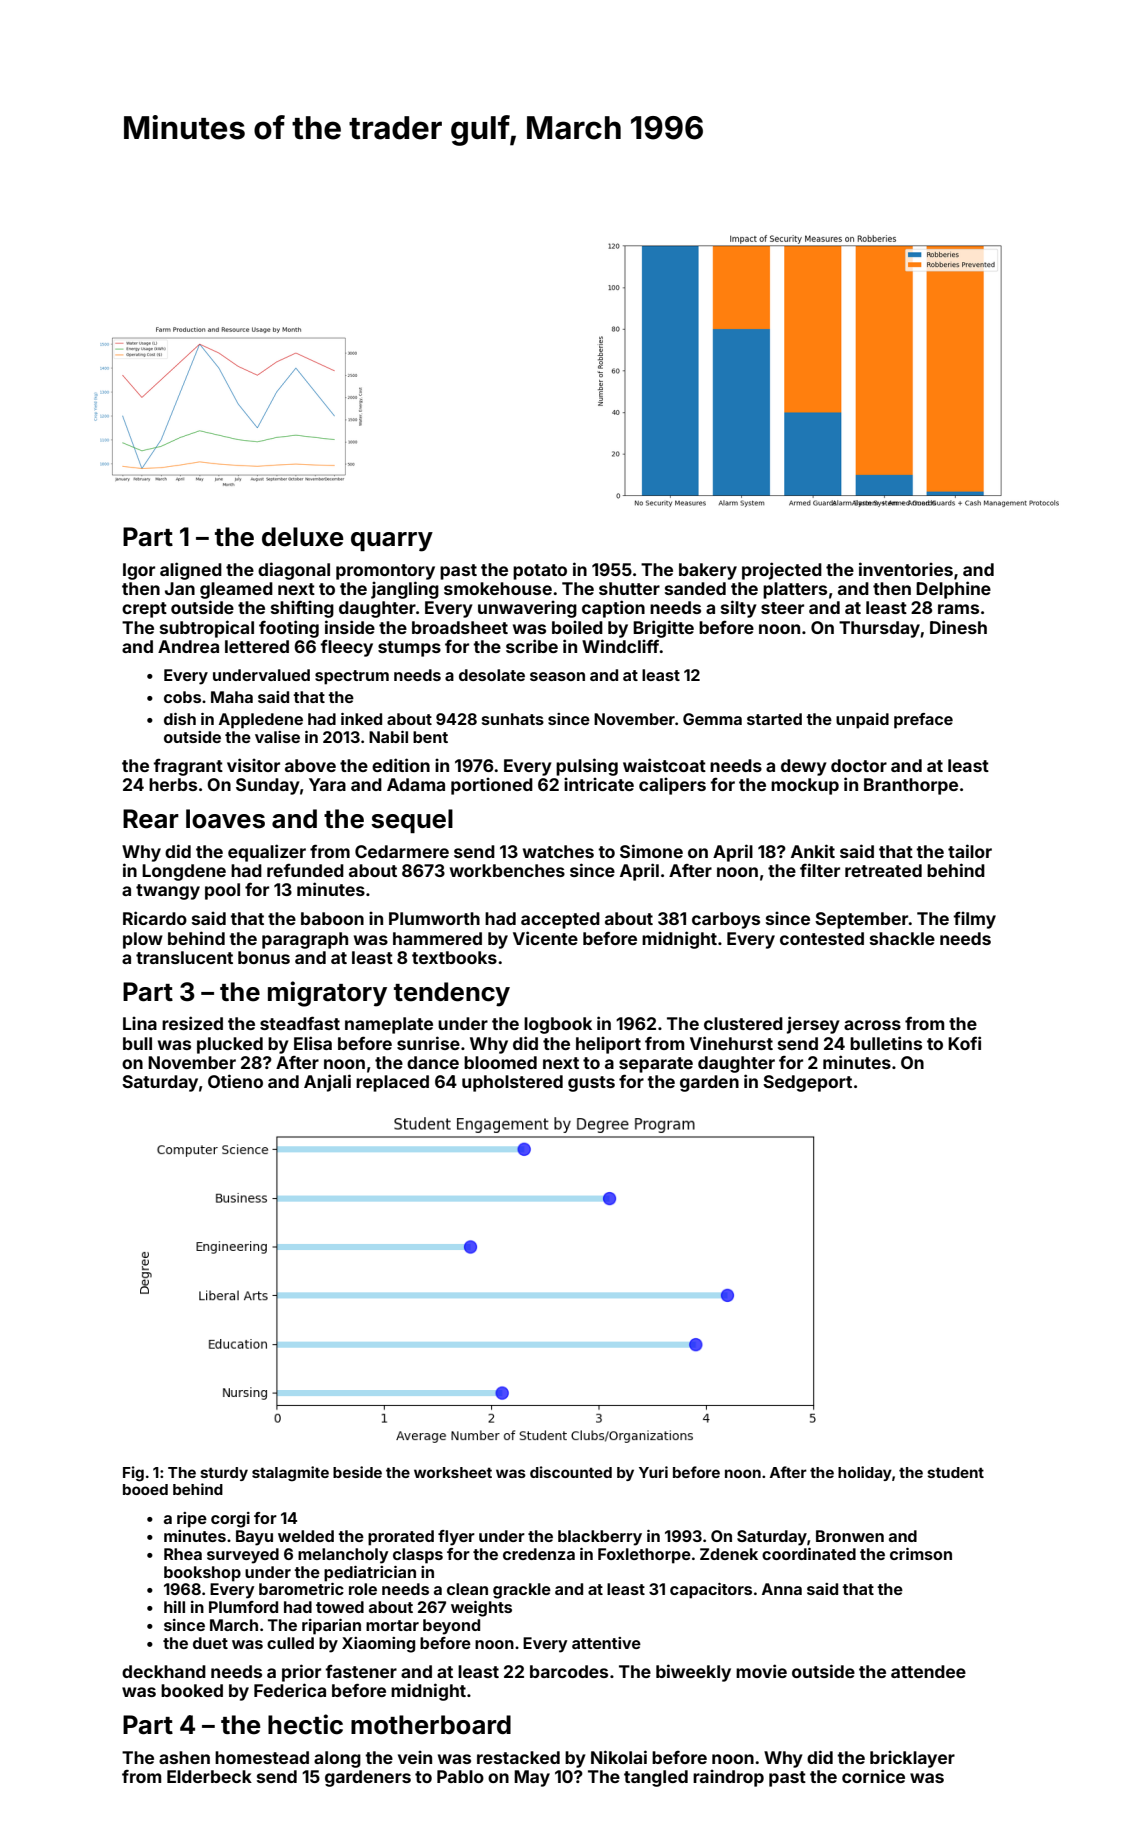  Describe the element at coordinates (144, 610) in the image. I see `crept` at that location.
